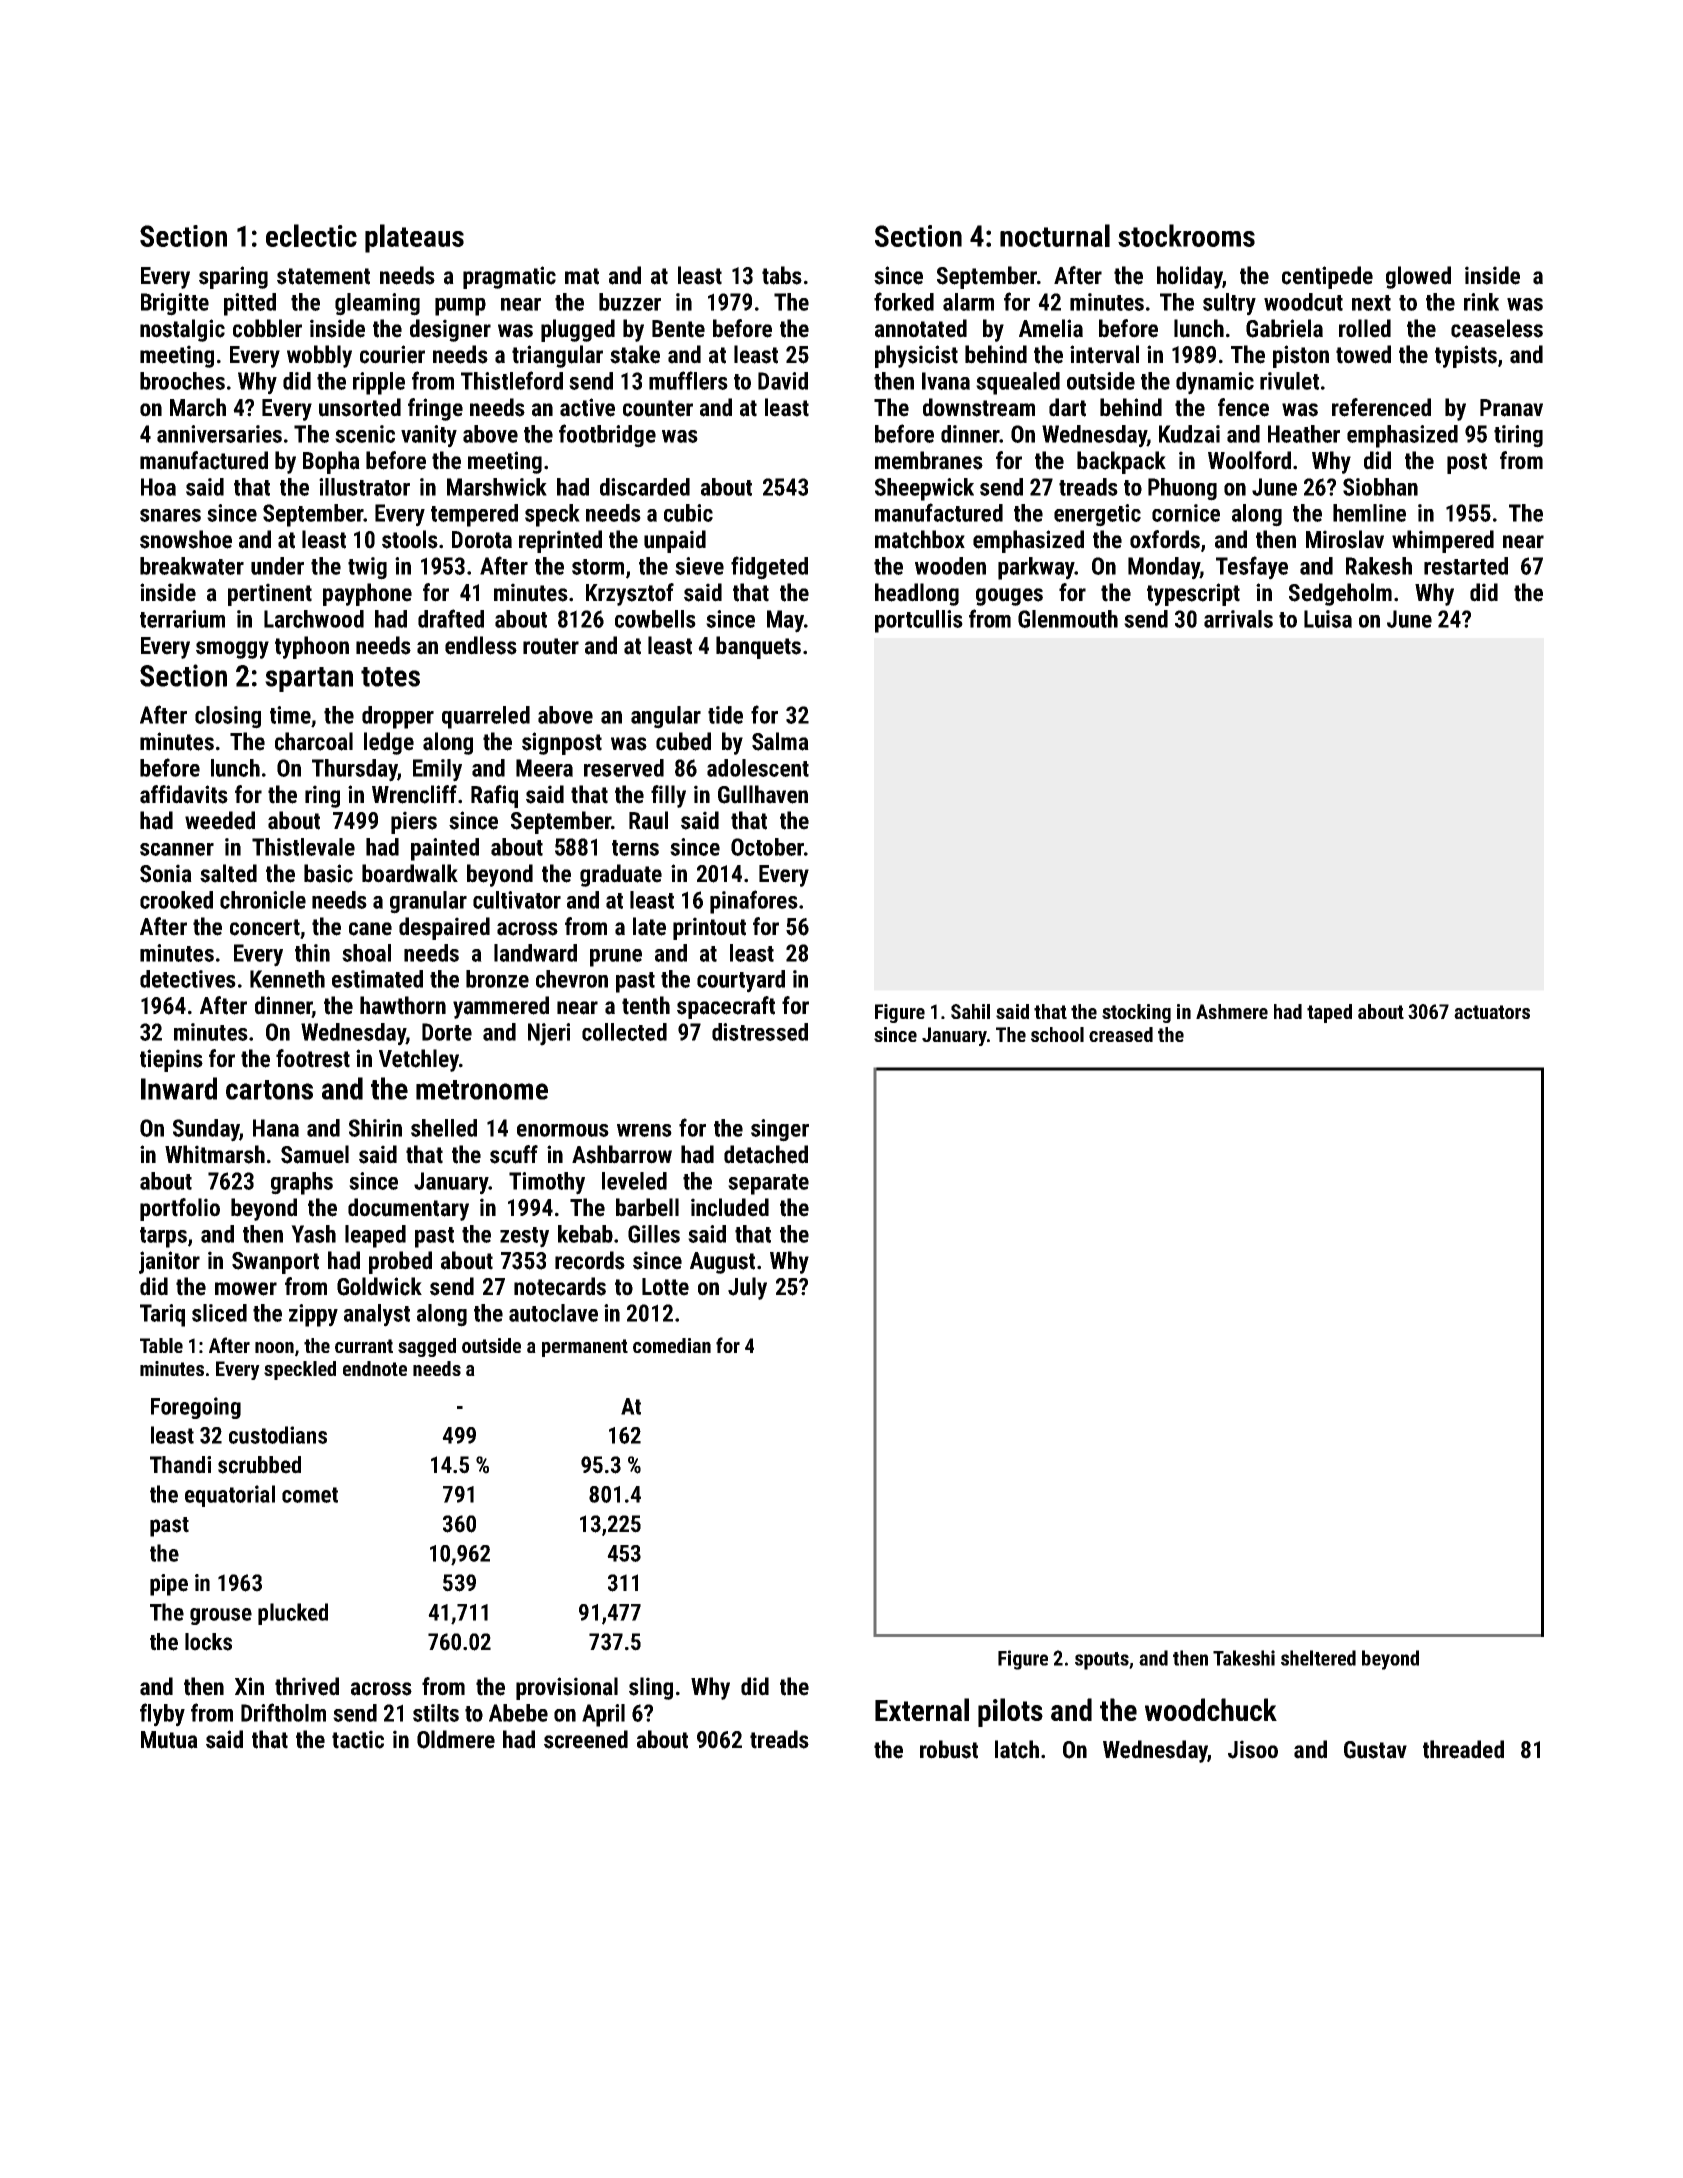  What do you see at coordinates (979, 407) in the image?
I see `downstream` at bounding box center [979, 407].
